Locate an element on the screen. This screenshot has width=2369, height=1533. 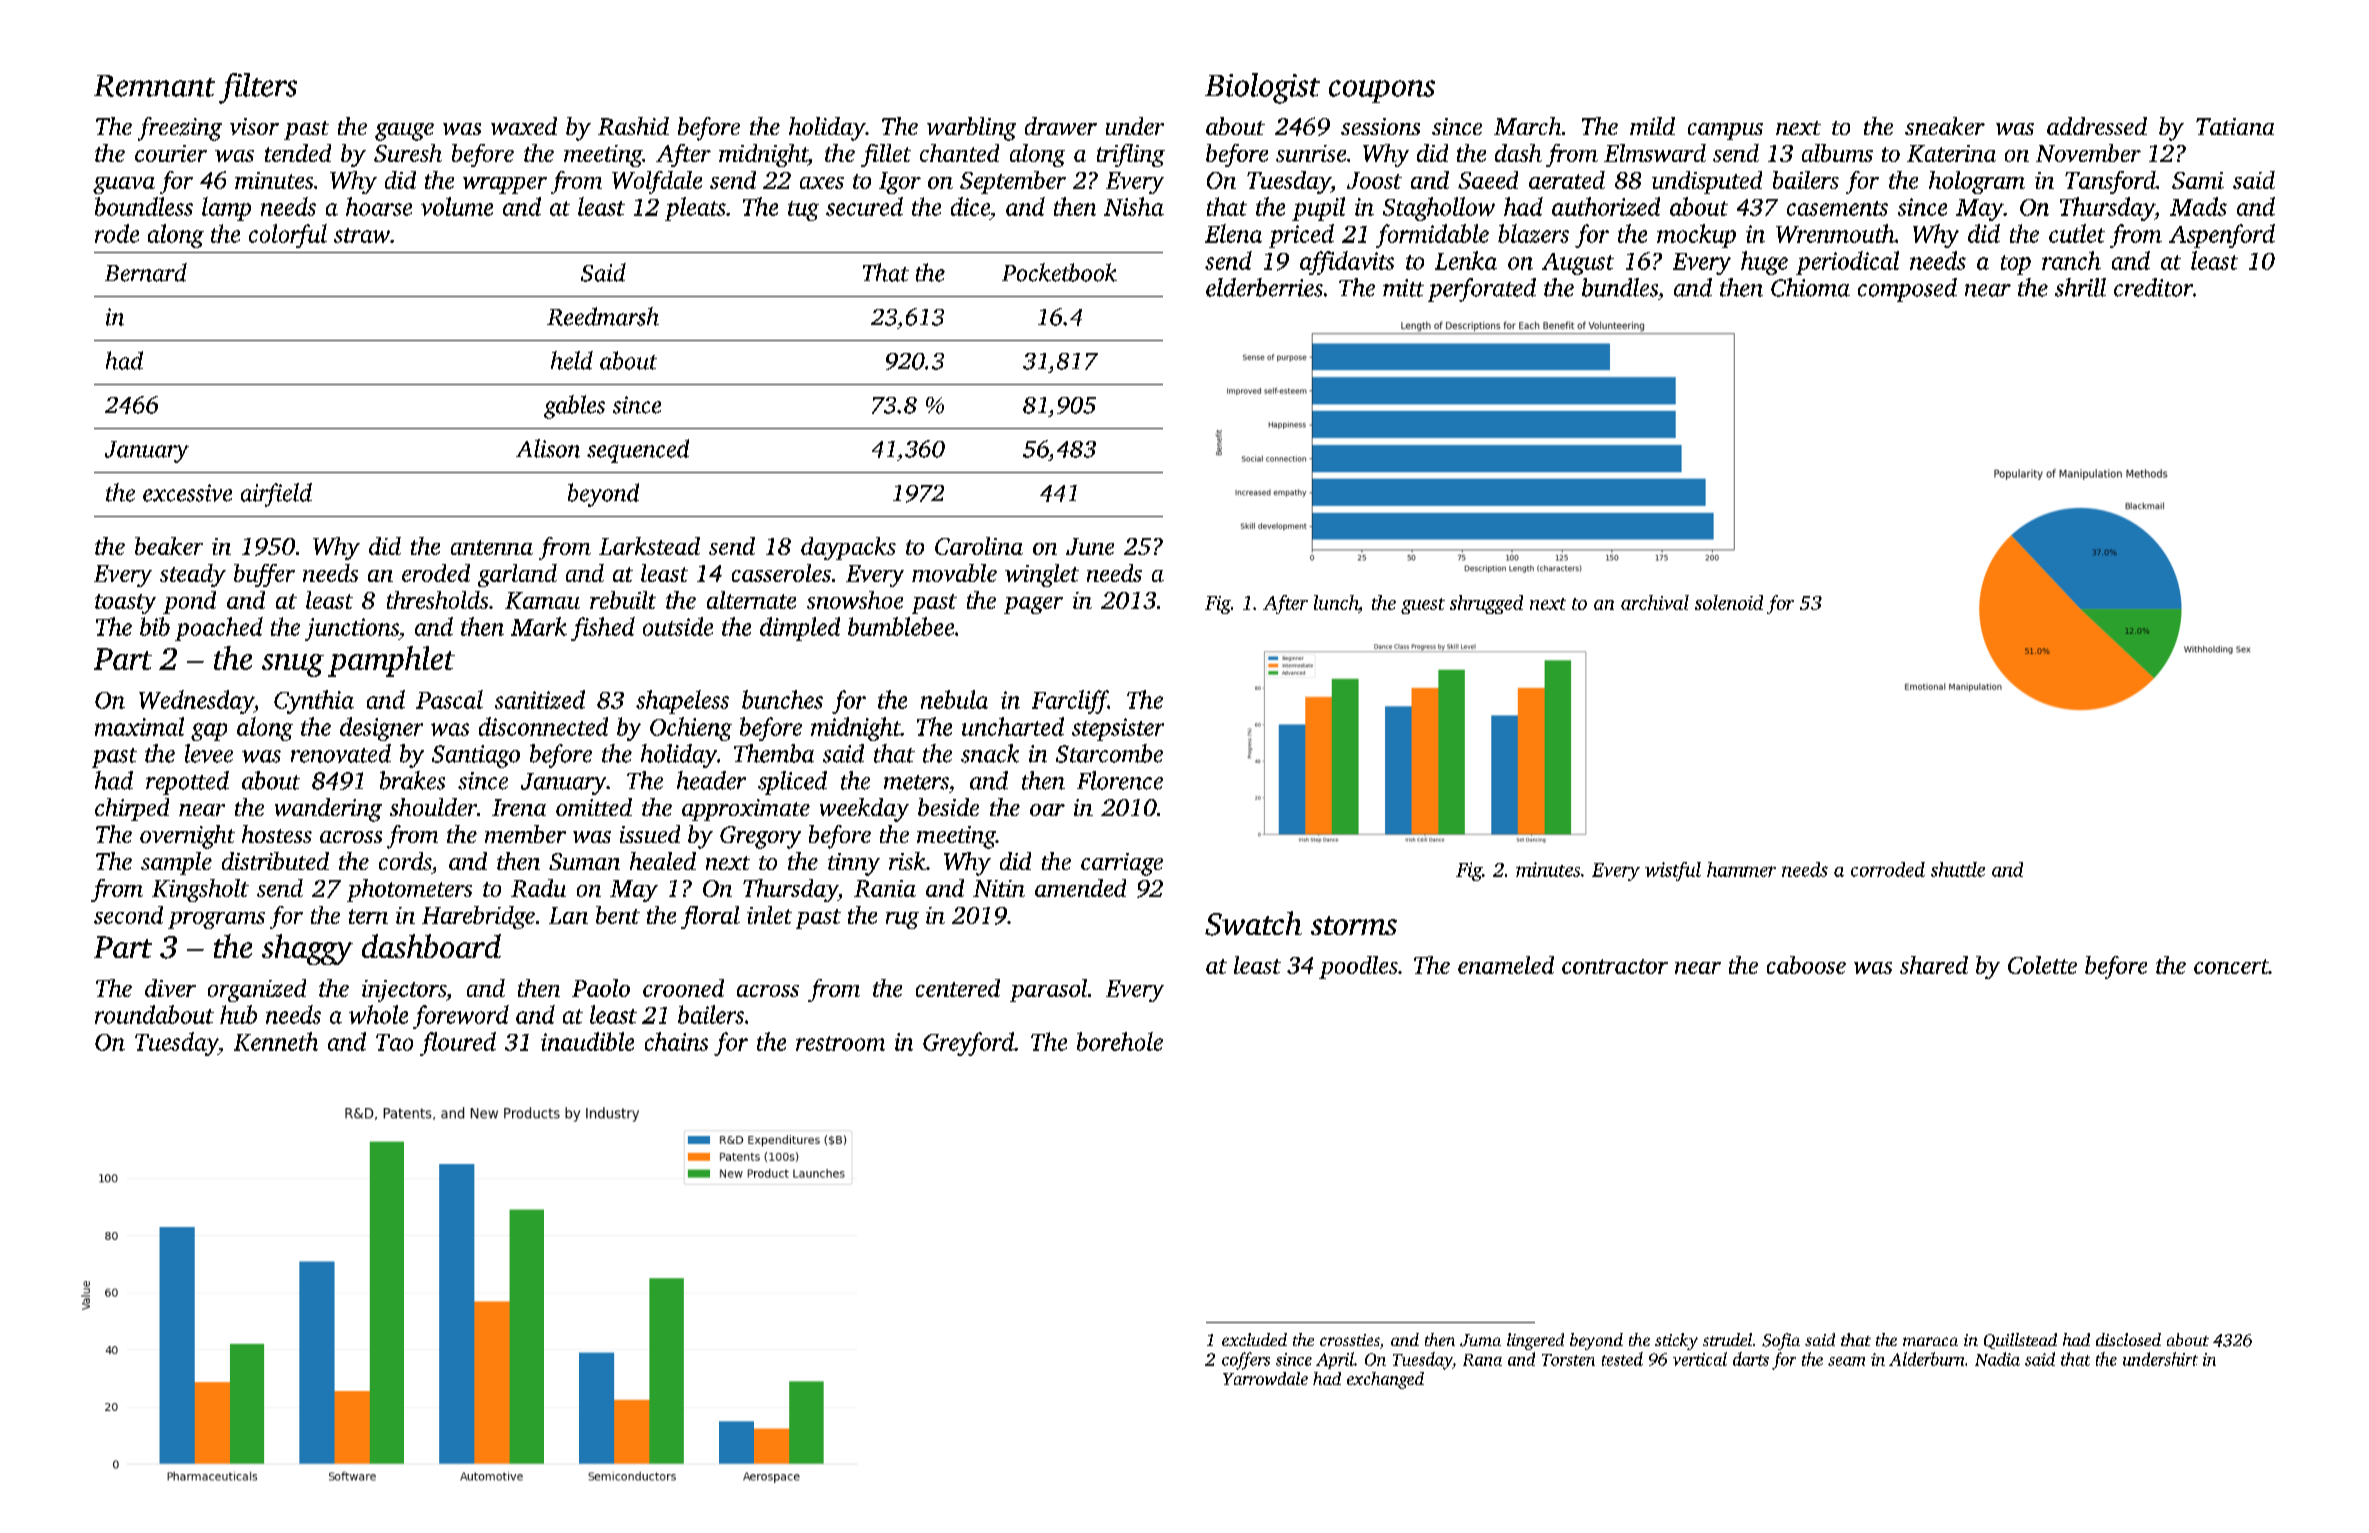
affidavits is located at coordinates (1347, 263).
